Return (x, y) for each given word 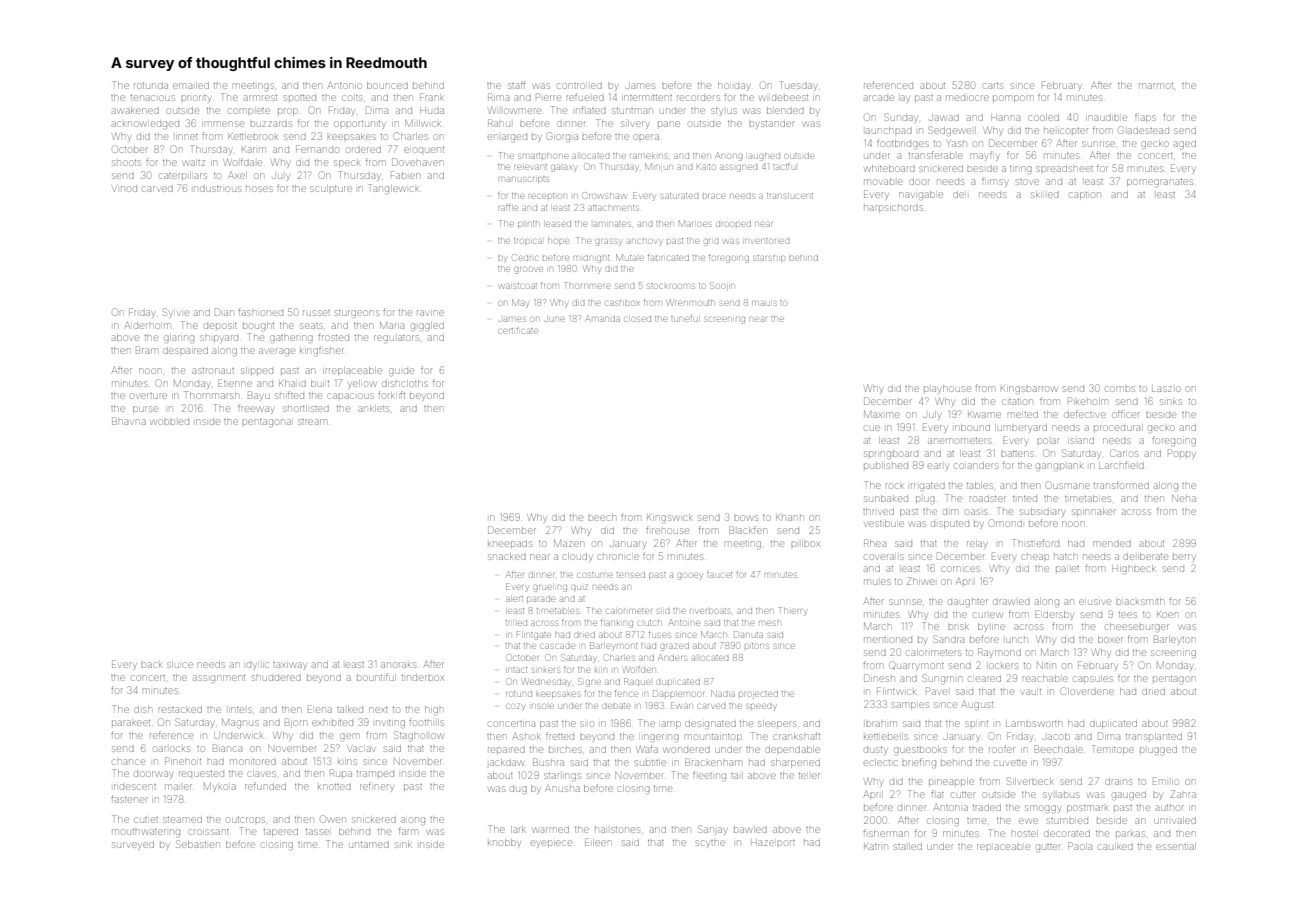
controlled (580, 86)
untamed (369, 845)
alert (514, 599)
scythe (710, 844)
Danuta (748, 634)
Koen (1167, 615)
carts (993, 86)
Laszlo (1166, 389)
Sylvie (176, 312)
